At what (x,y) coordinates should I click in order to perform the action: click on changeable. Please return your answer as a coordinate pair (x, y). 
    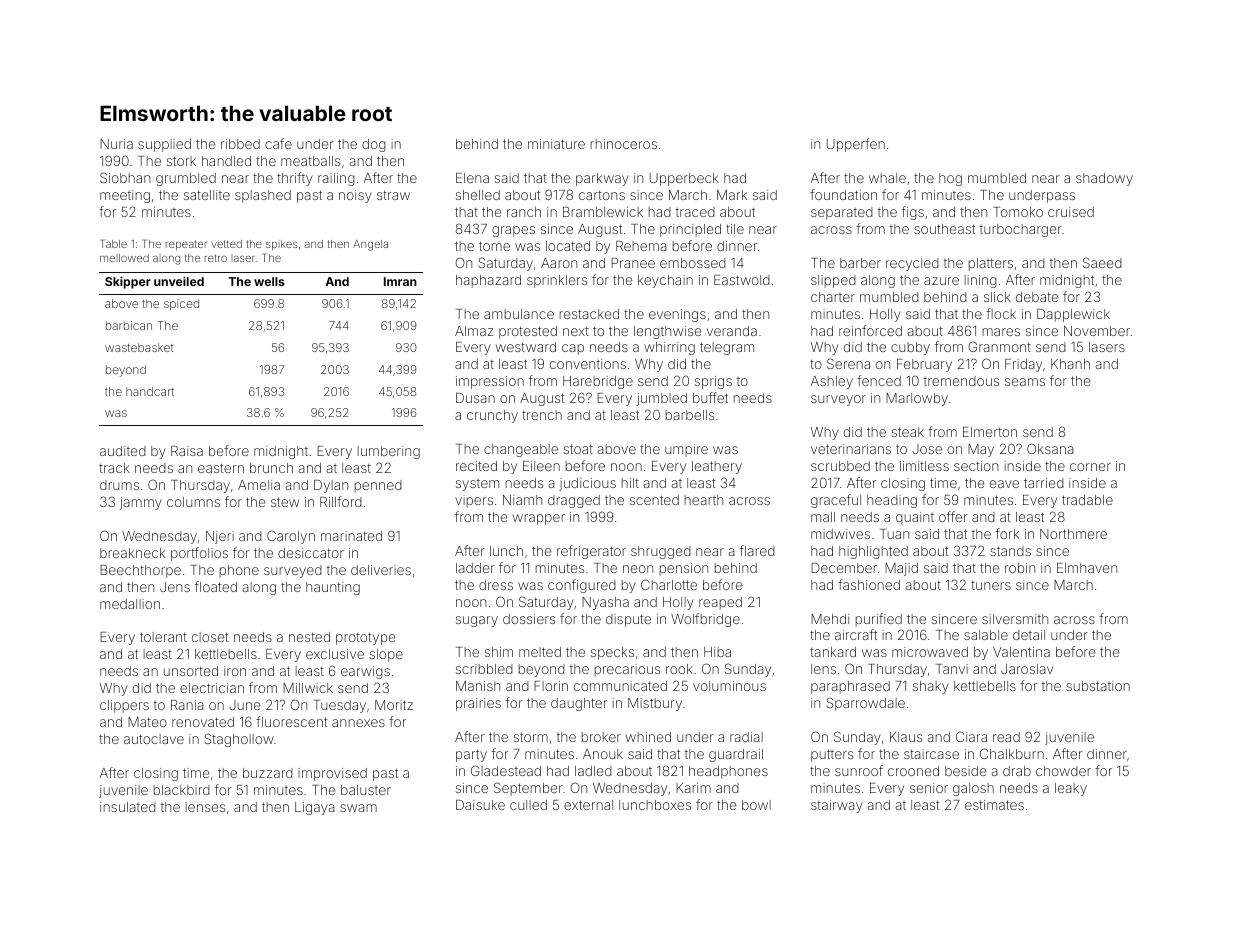
    Looking at the image, I should click on (521, 450).
